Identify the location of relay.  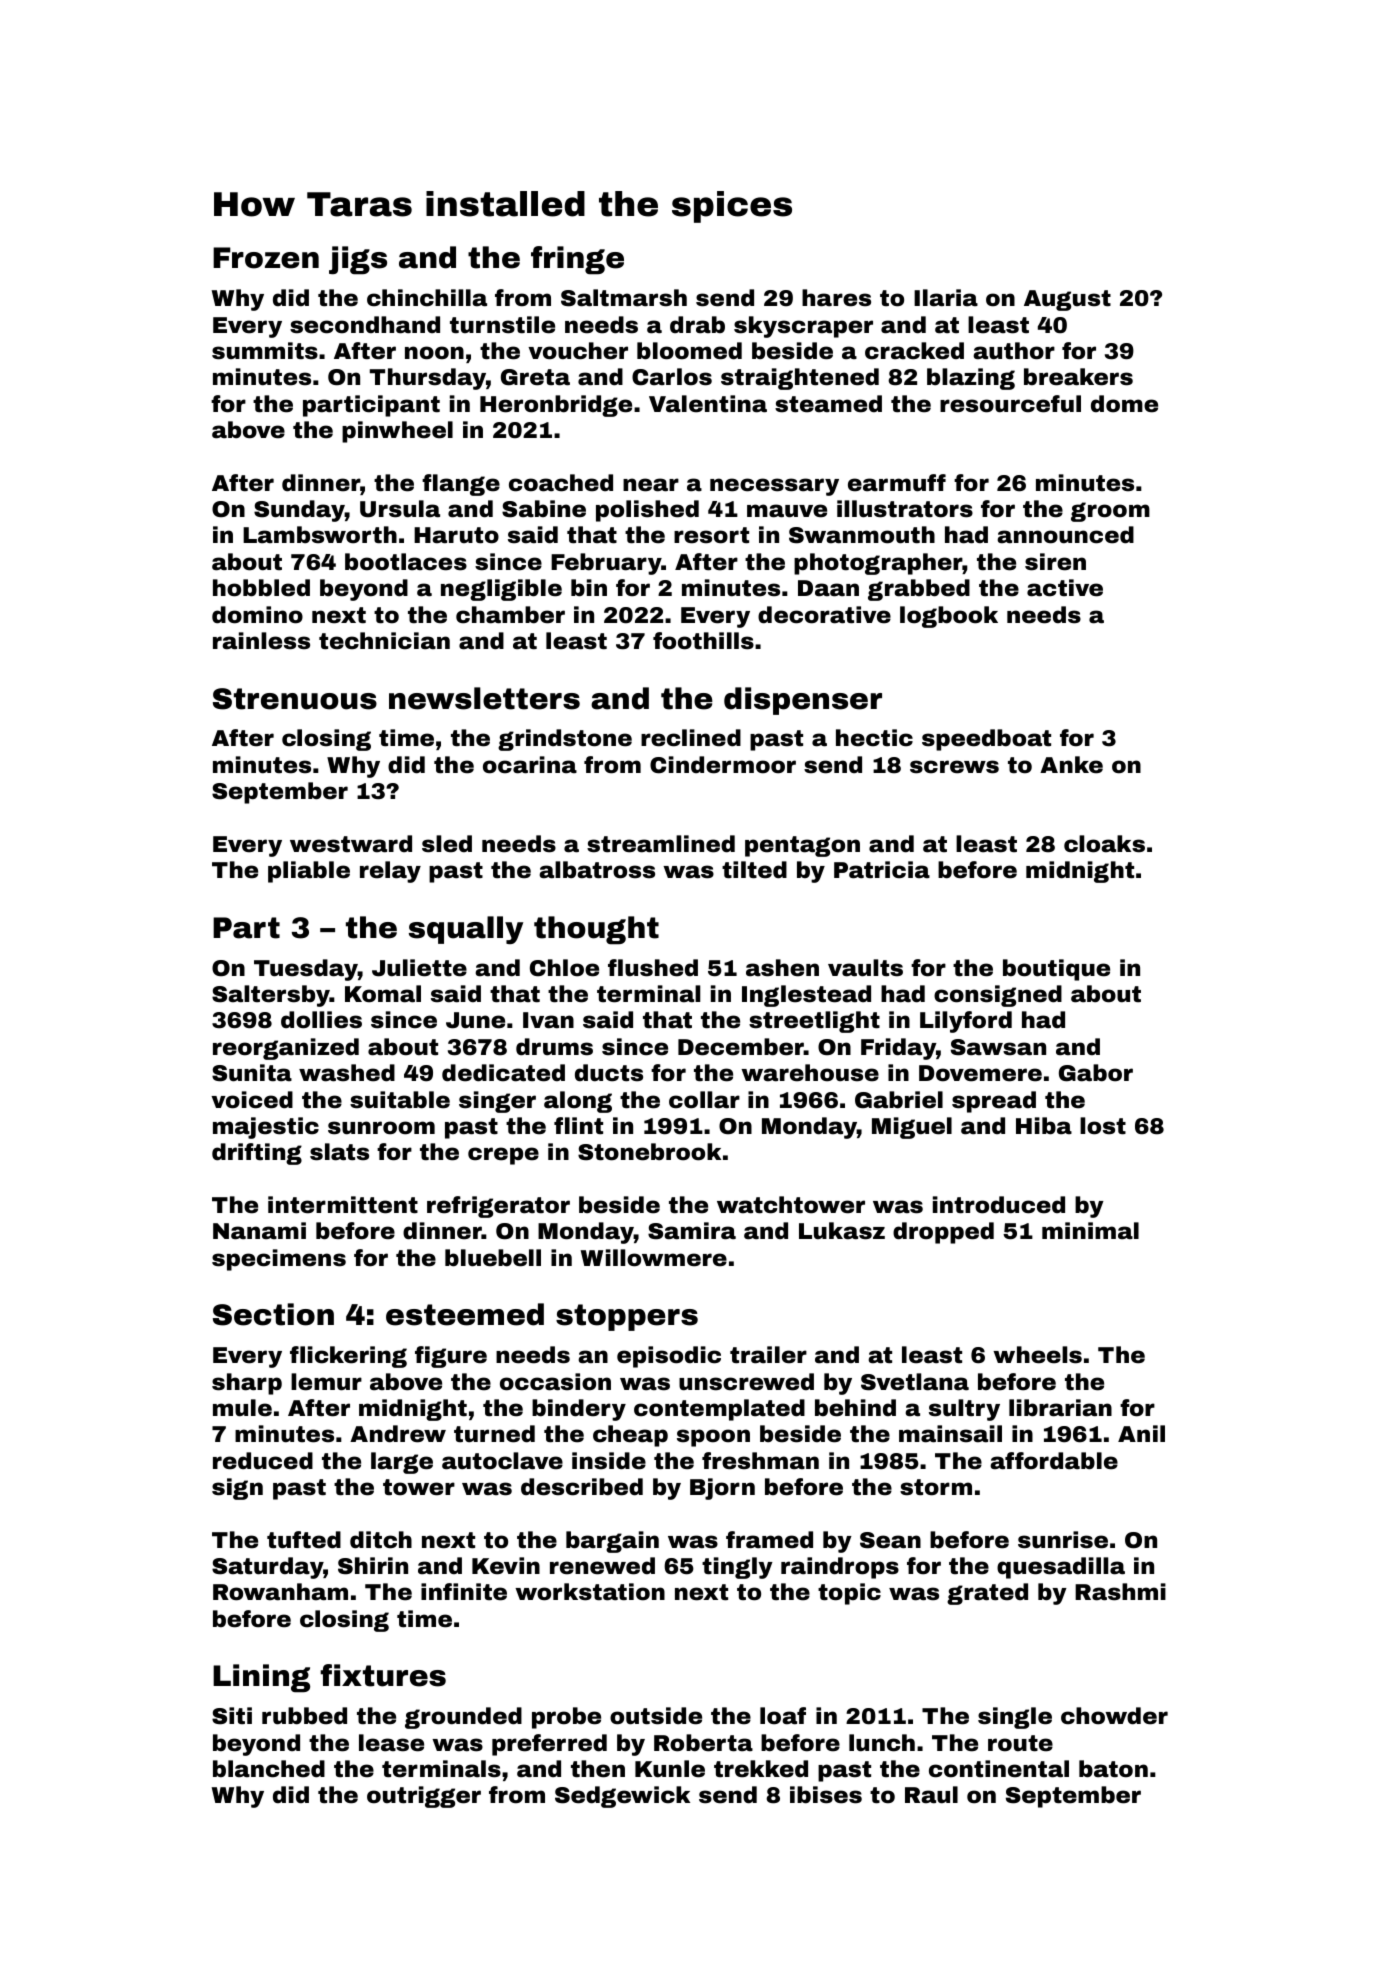
(390, 872).
